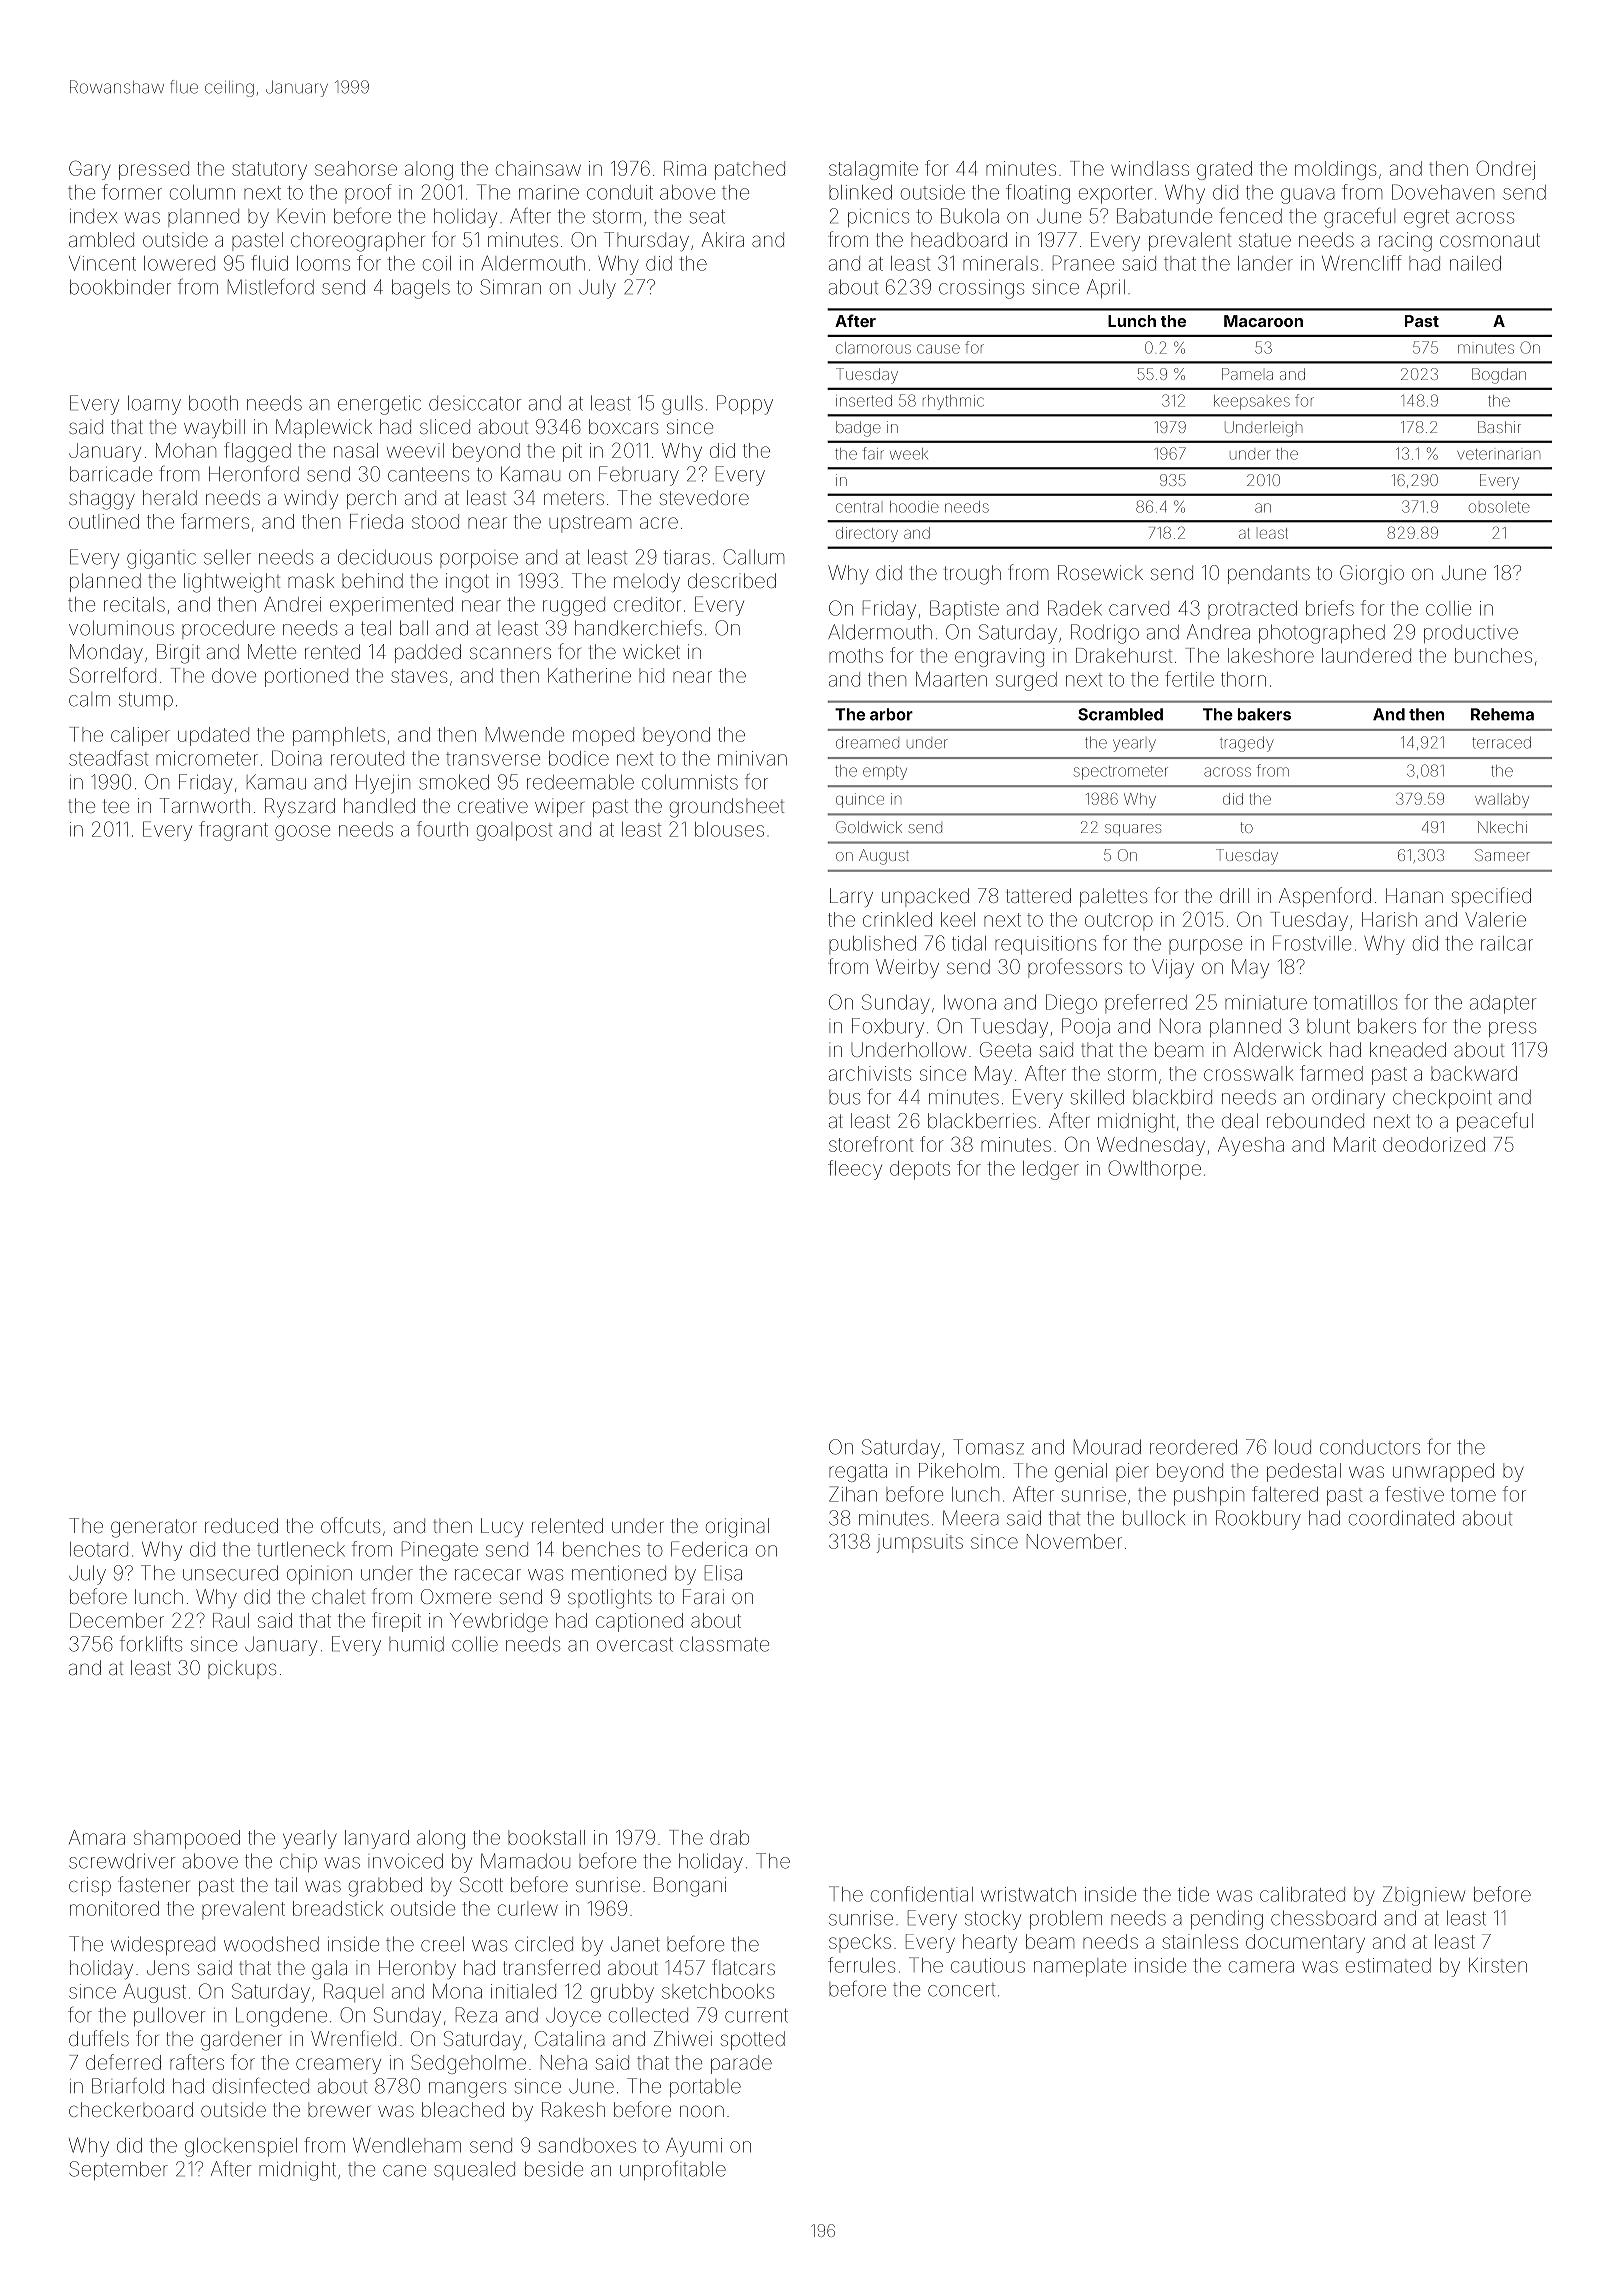 Image resolution: width=1620 pixels, height=2292 pixels. What do you see at coordinates (90, 170) in the image?
I see `Gary` at bounding box center [90, 170].
